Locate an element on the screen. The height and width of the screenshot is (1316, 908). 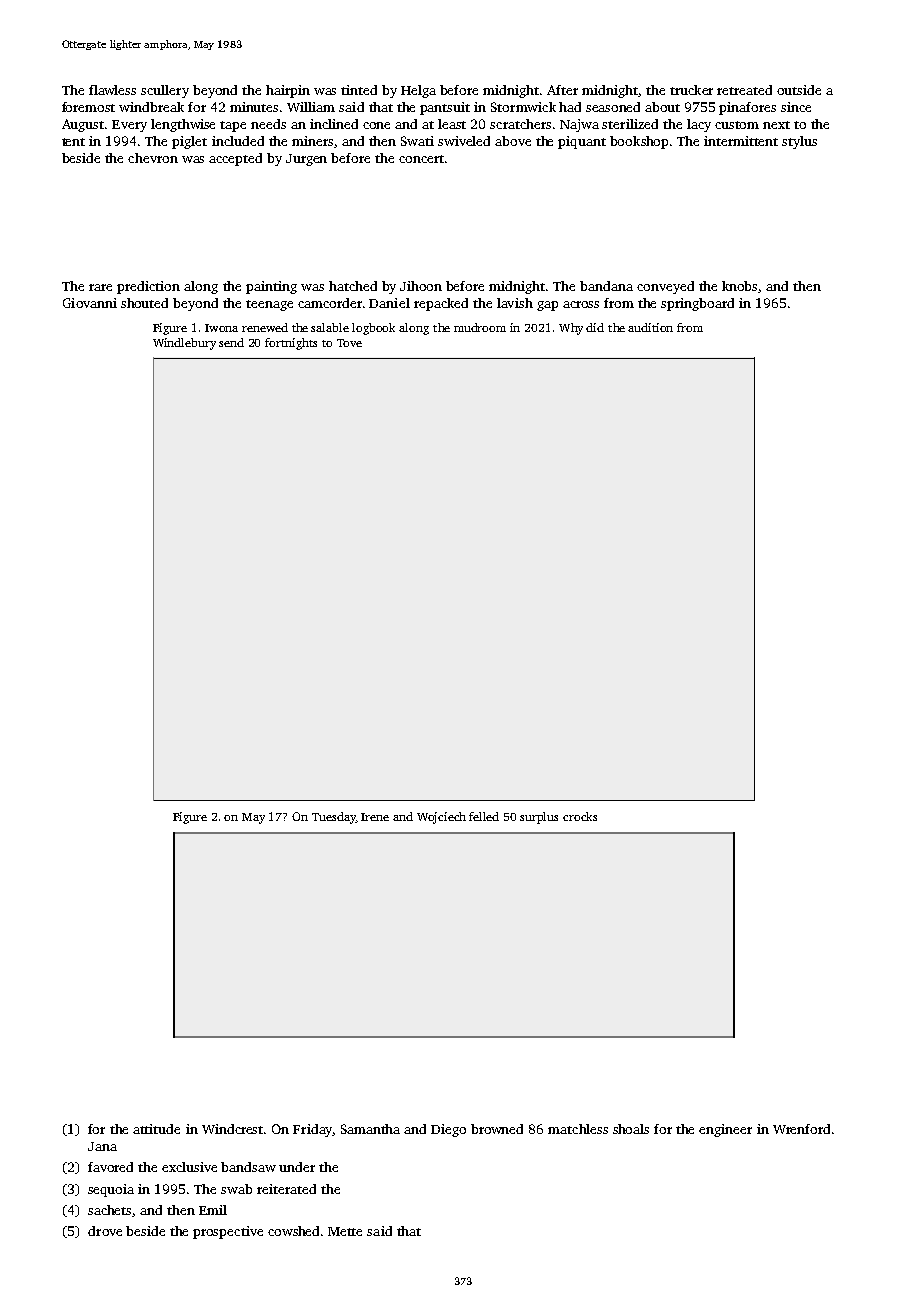
Mette is located at coordinates (345, 1231).
